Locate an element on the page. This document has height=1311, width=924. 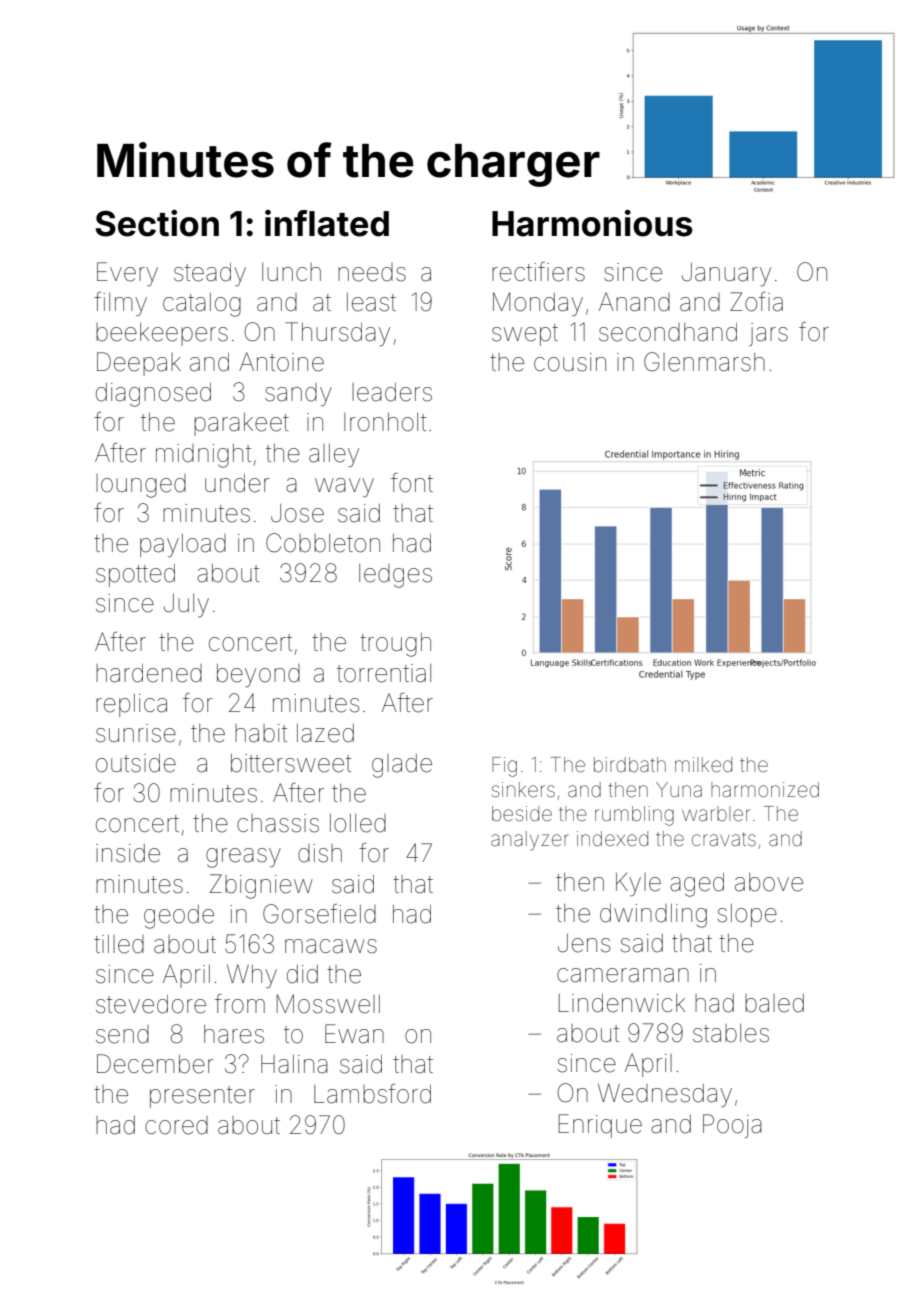
cored is located at coordinates (176, 1125).
